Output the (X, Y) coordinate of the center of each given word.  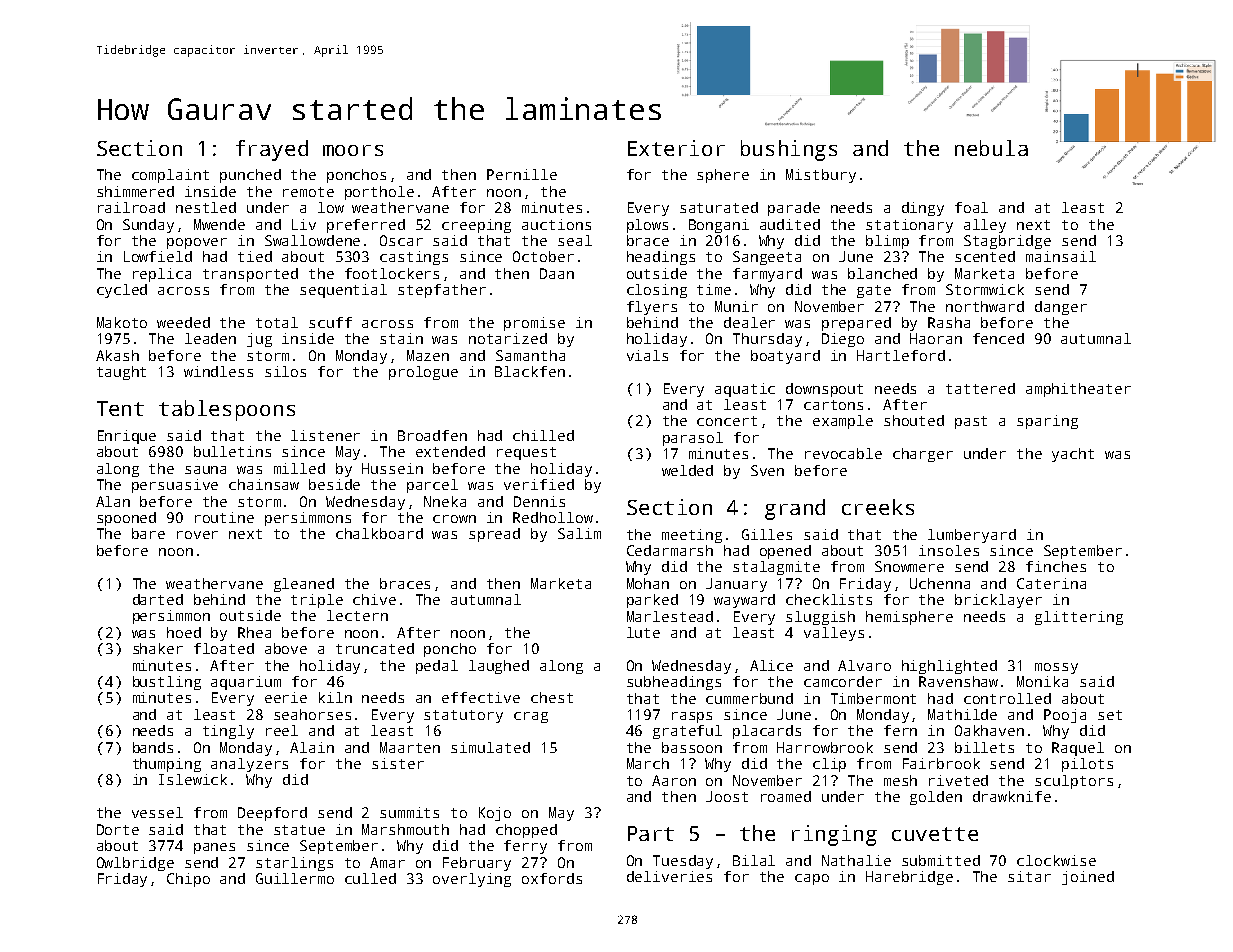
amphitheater (1078, 390)
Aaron (674, 780)
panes (214, 848)
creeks (878, 507)
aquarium (246, 683)
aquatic (745, 390)
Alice (771, 665)
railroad (131, 207)
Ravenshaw (958, 681)
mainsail (1061, 256)
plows (647, 226)
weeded (183, 322)
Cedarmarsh (670, 550)
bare (148, 533)
